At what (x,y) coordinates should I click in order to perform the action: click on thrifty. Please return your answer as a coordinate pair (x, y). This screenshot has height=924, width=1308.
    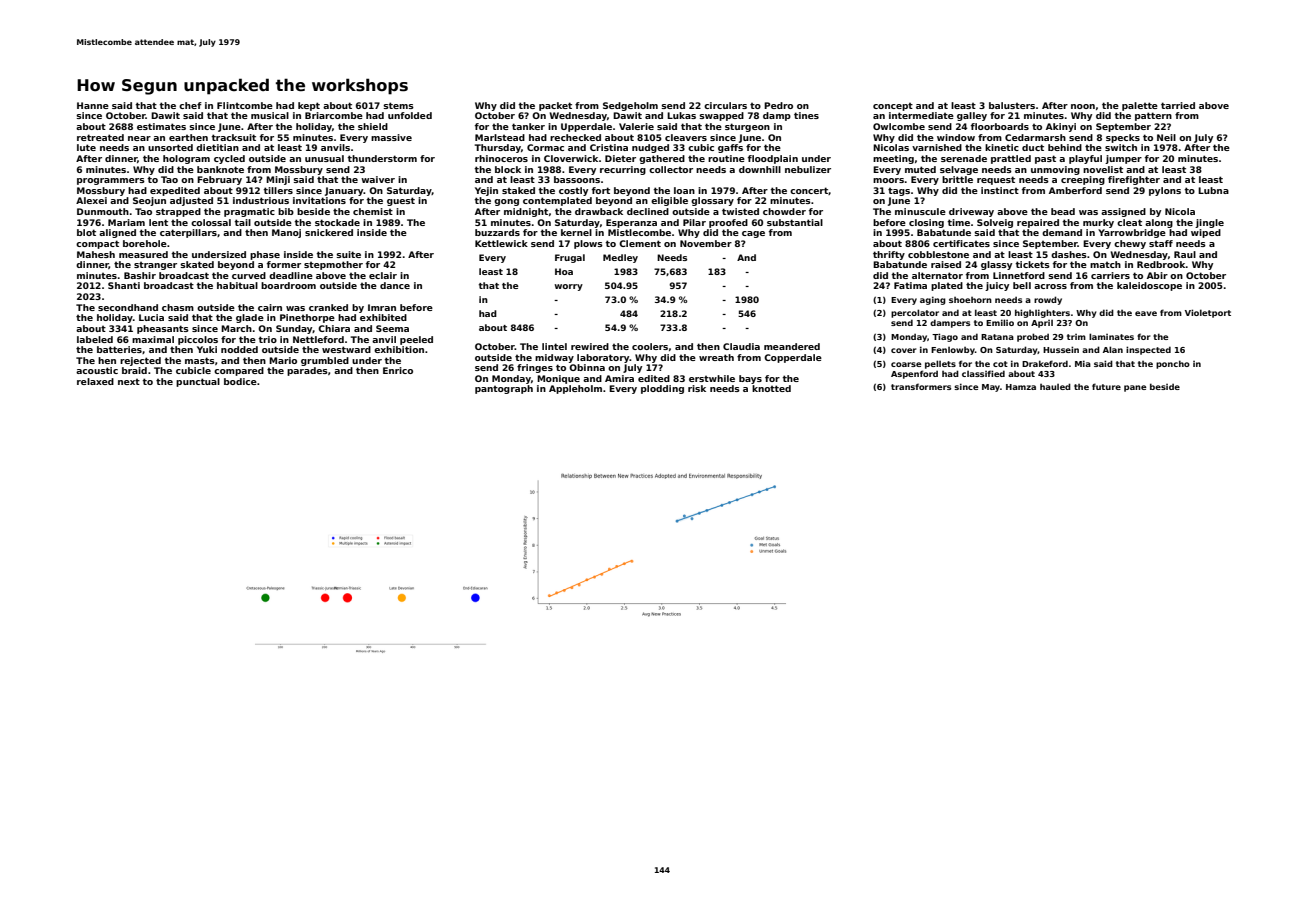
    Looking at the image, I should click on (889, 255).
